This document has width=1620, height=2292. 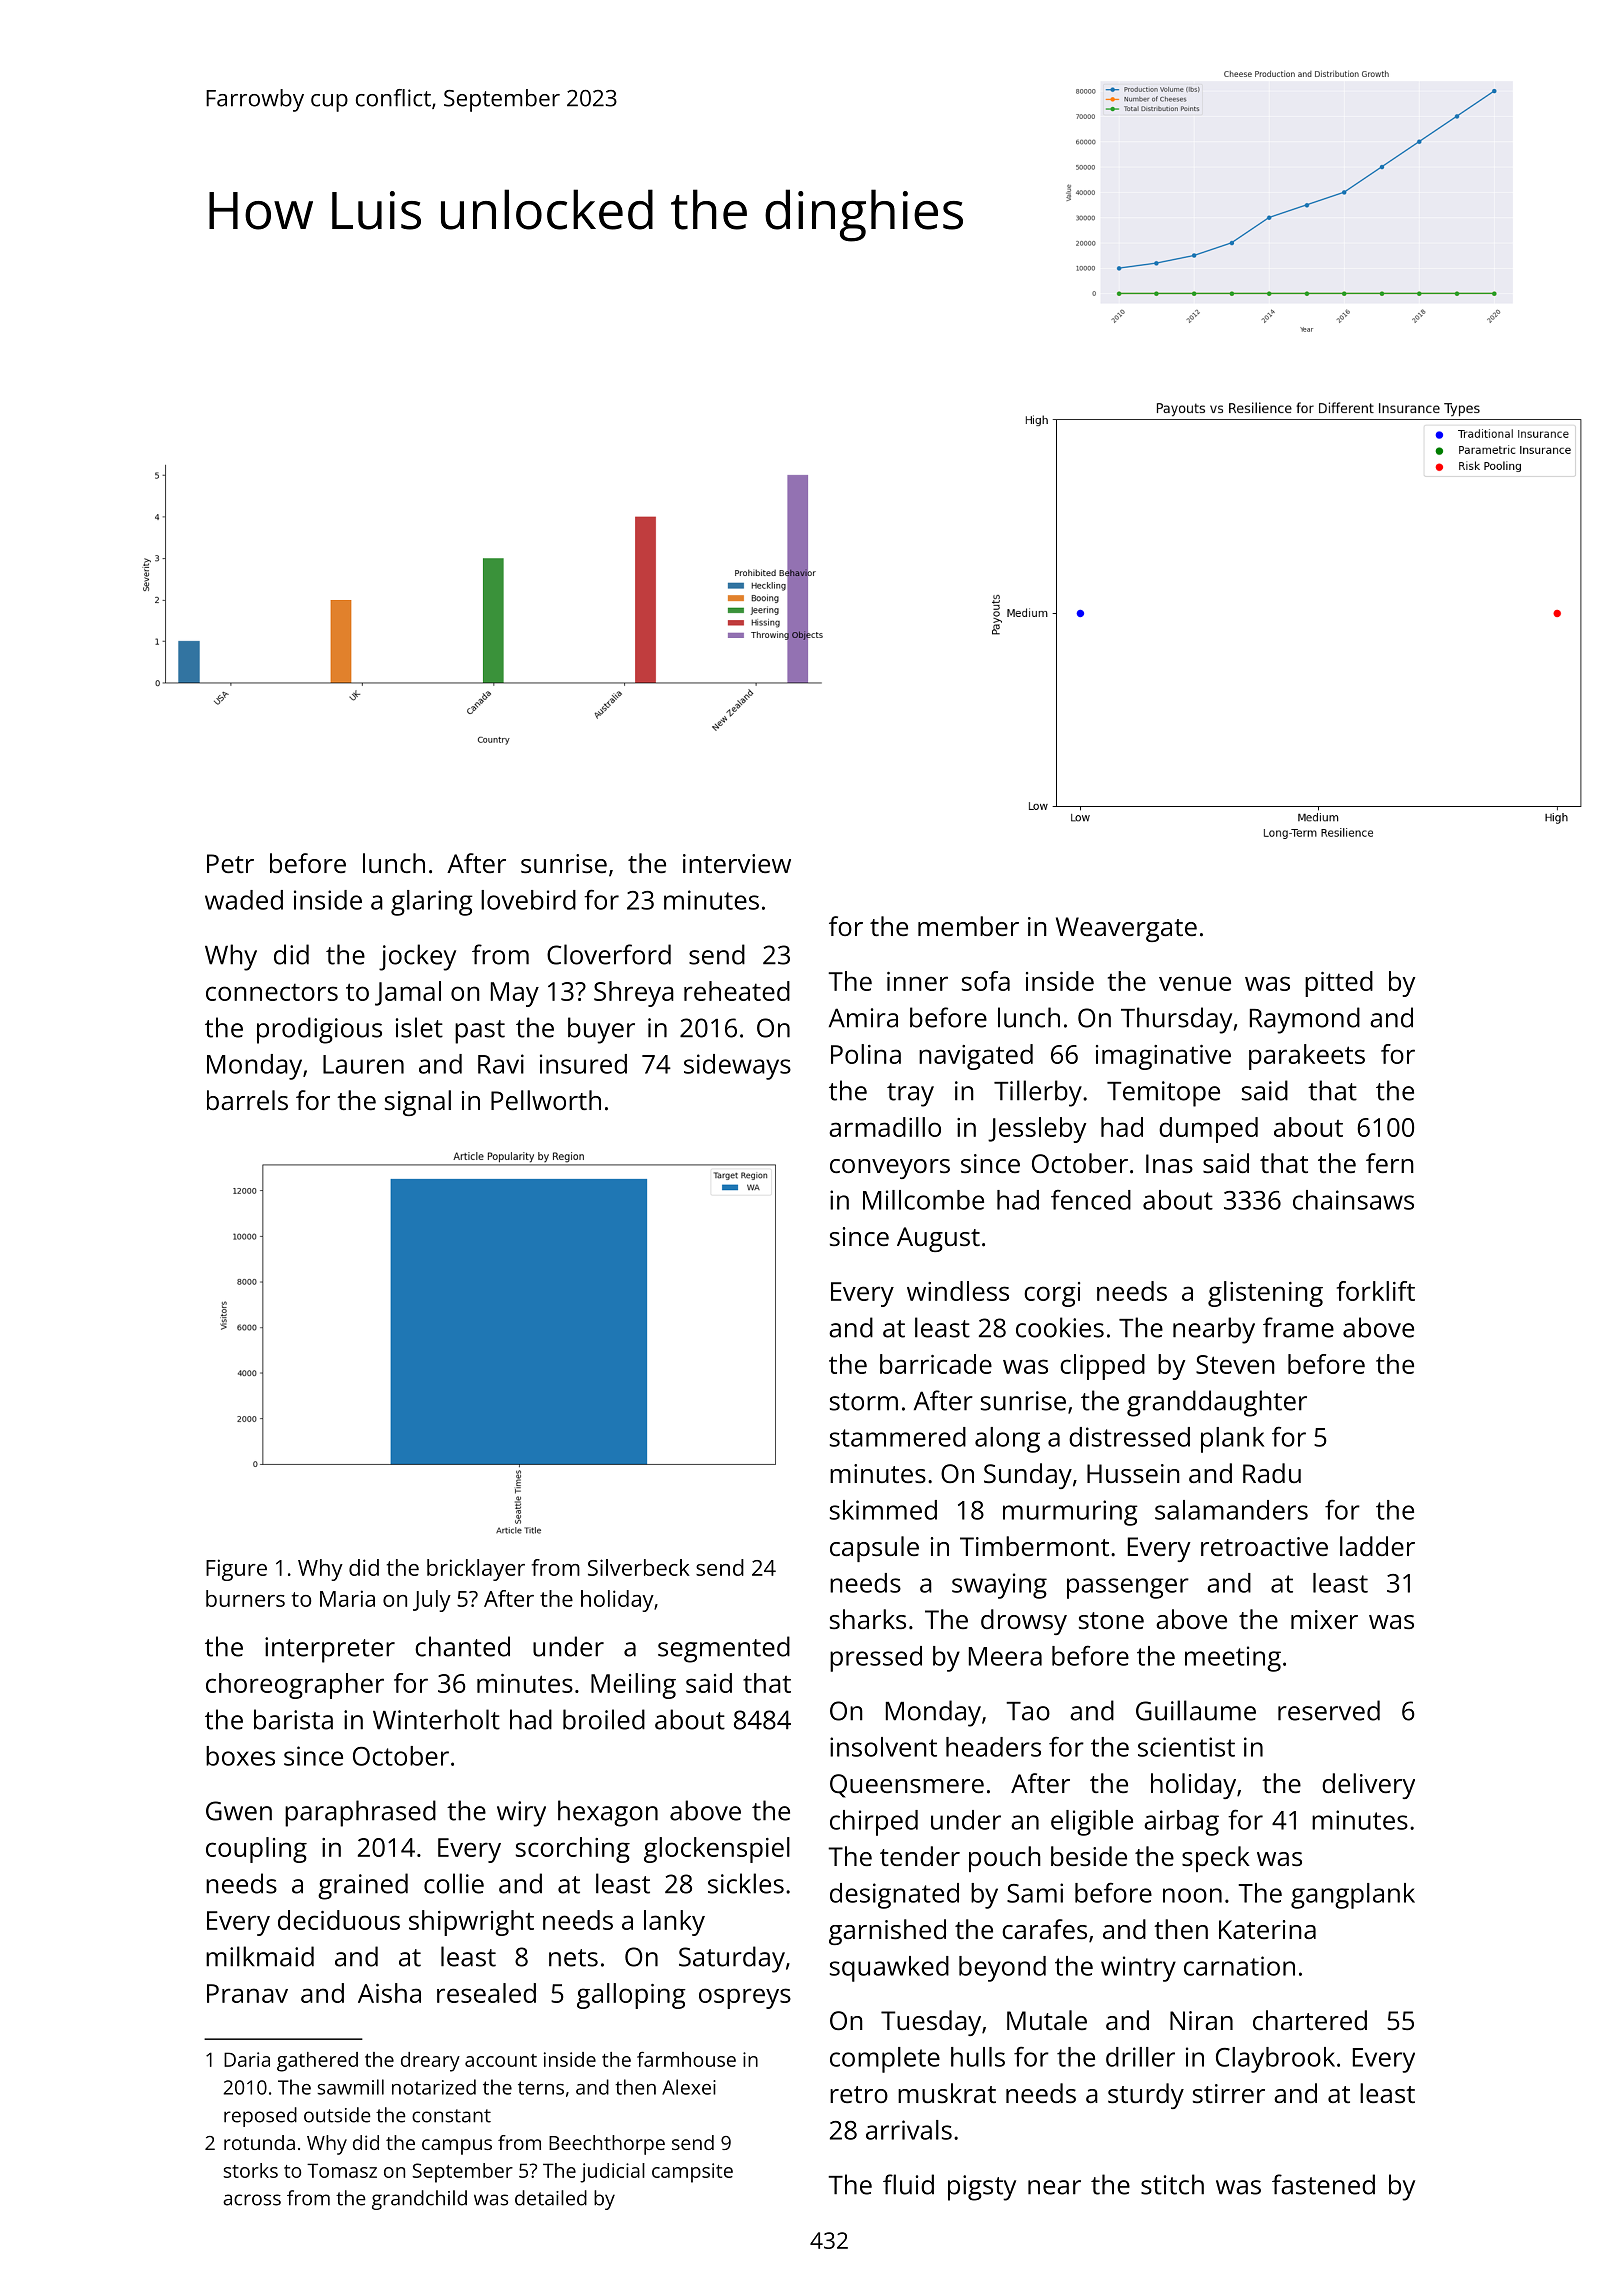 What do you see at coordinates (521, 1814) in the document?
I see `wiry` at bounding box center [521, 1814].
